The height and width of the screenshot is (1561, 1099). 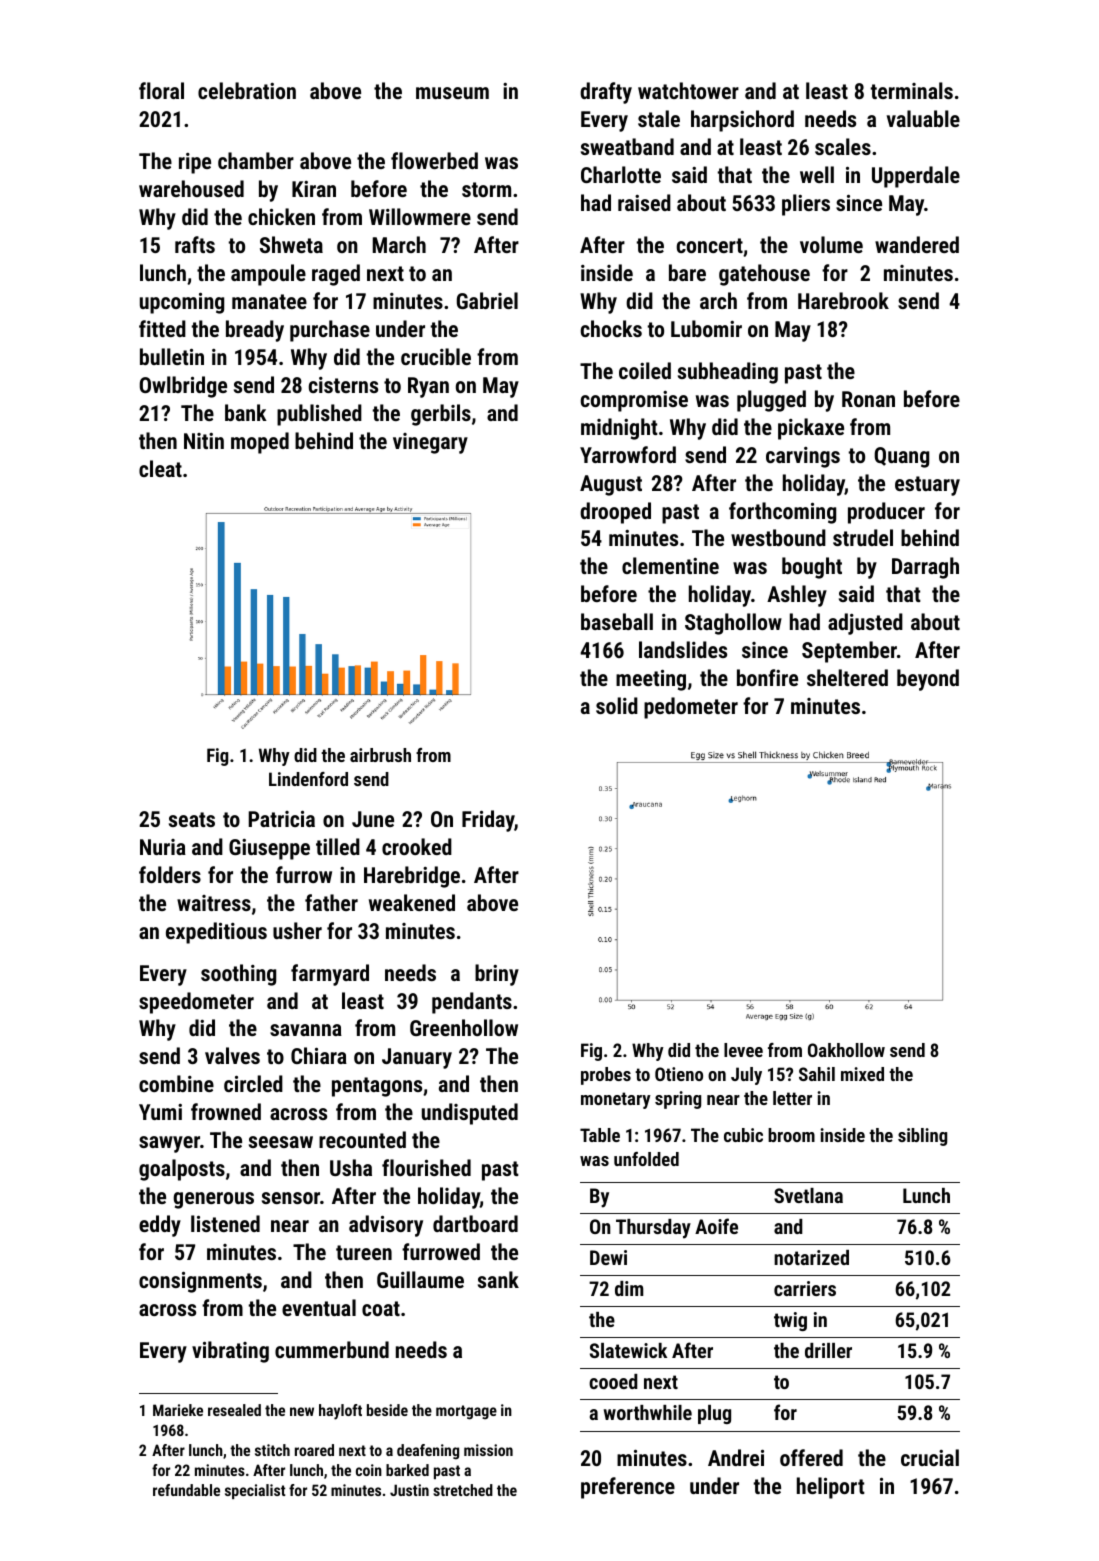 I want to click on Nuria, so click(x=163, y=847).
